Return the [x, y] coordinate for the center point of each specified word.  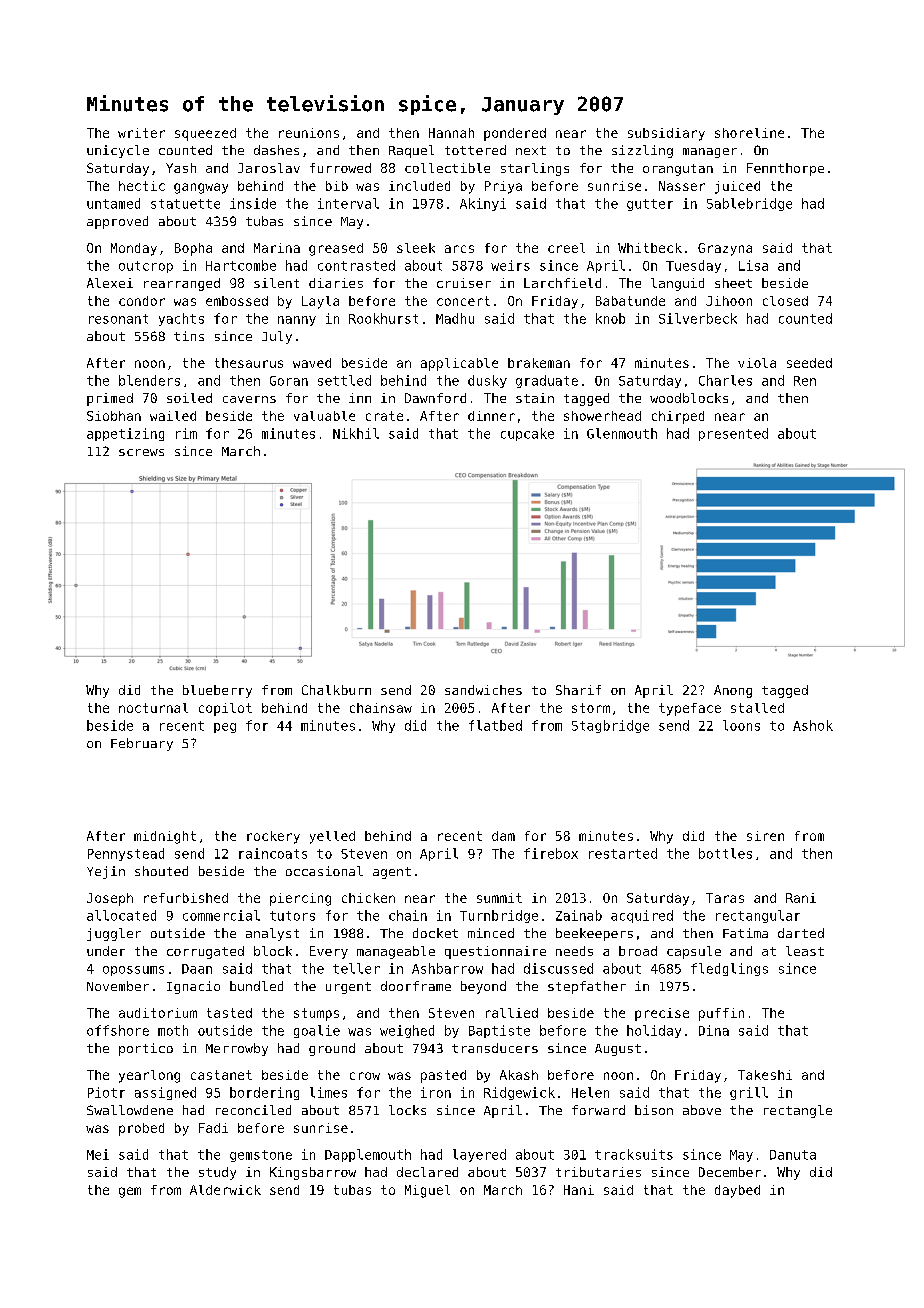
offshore [118, 1030]
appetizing [125, 434]
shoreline [749, 133]
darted [801, 933]
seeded [809, 363]
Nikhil [356, 433]
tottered [475, 150]
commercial [221, 915]
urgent [348, 988]
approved [117, 222]
